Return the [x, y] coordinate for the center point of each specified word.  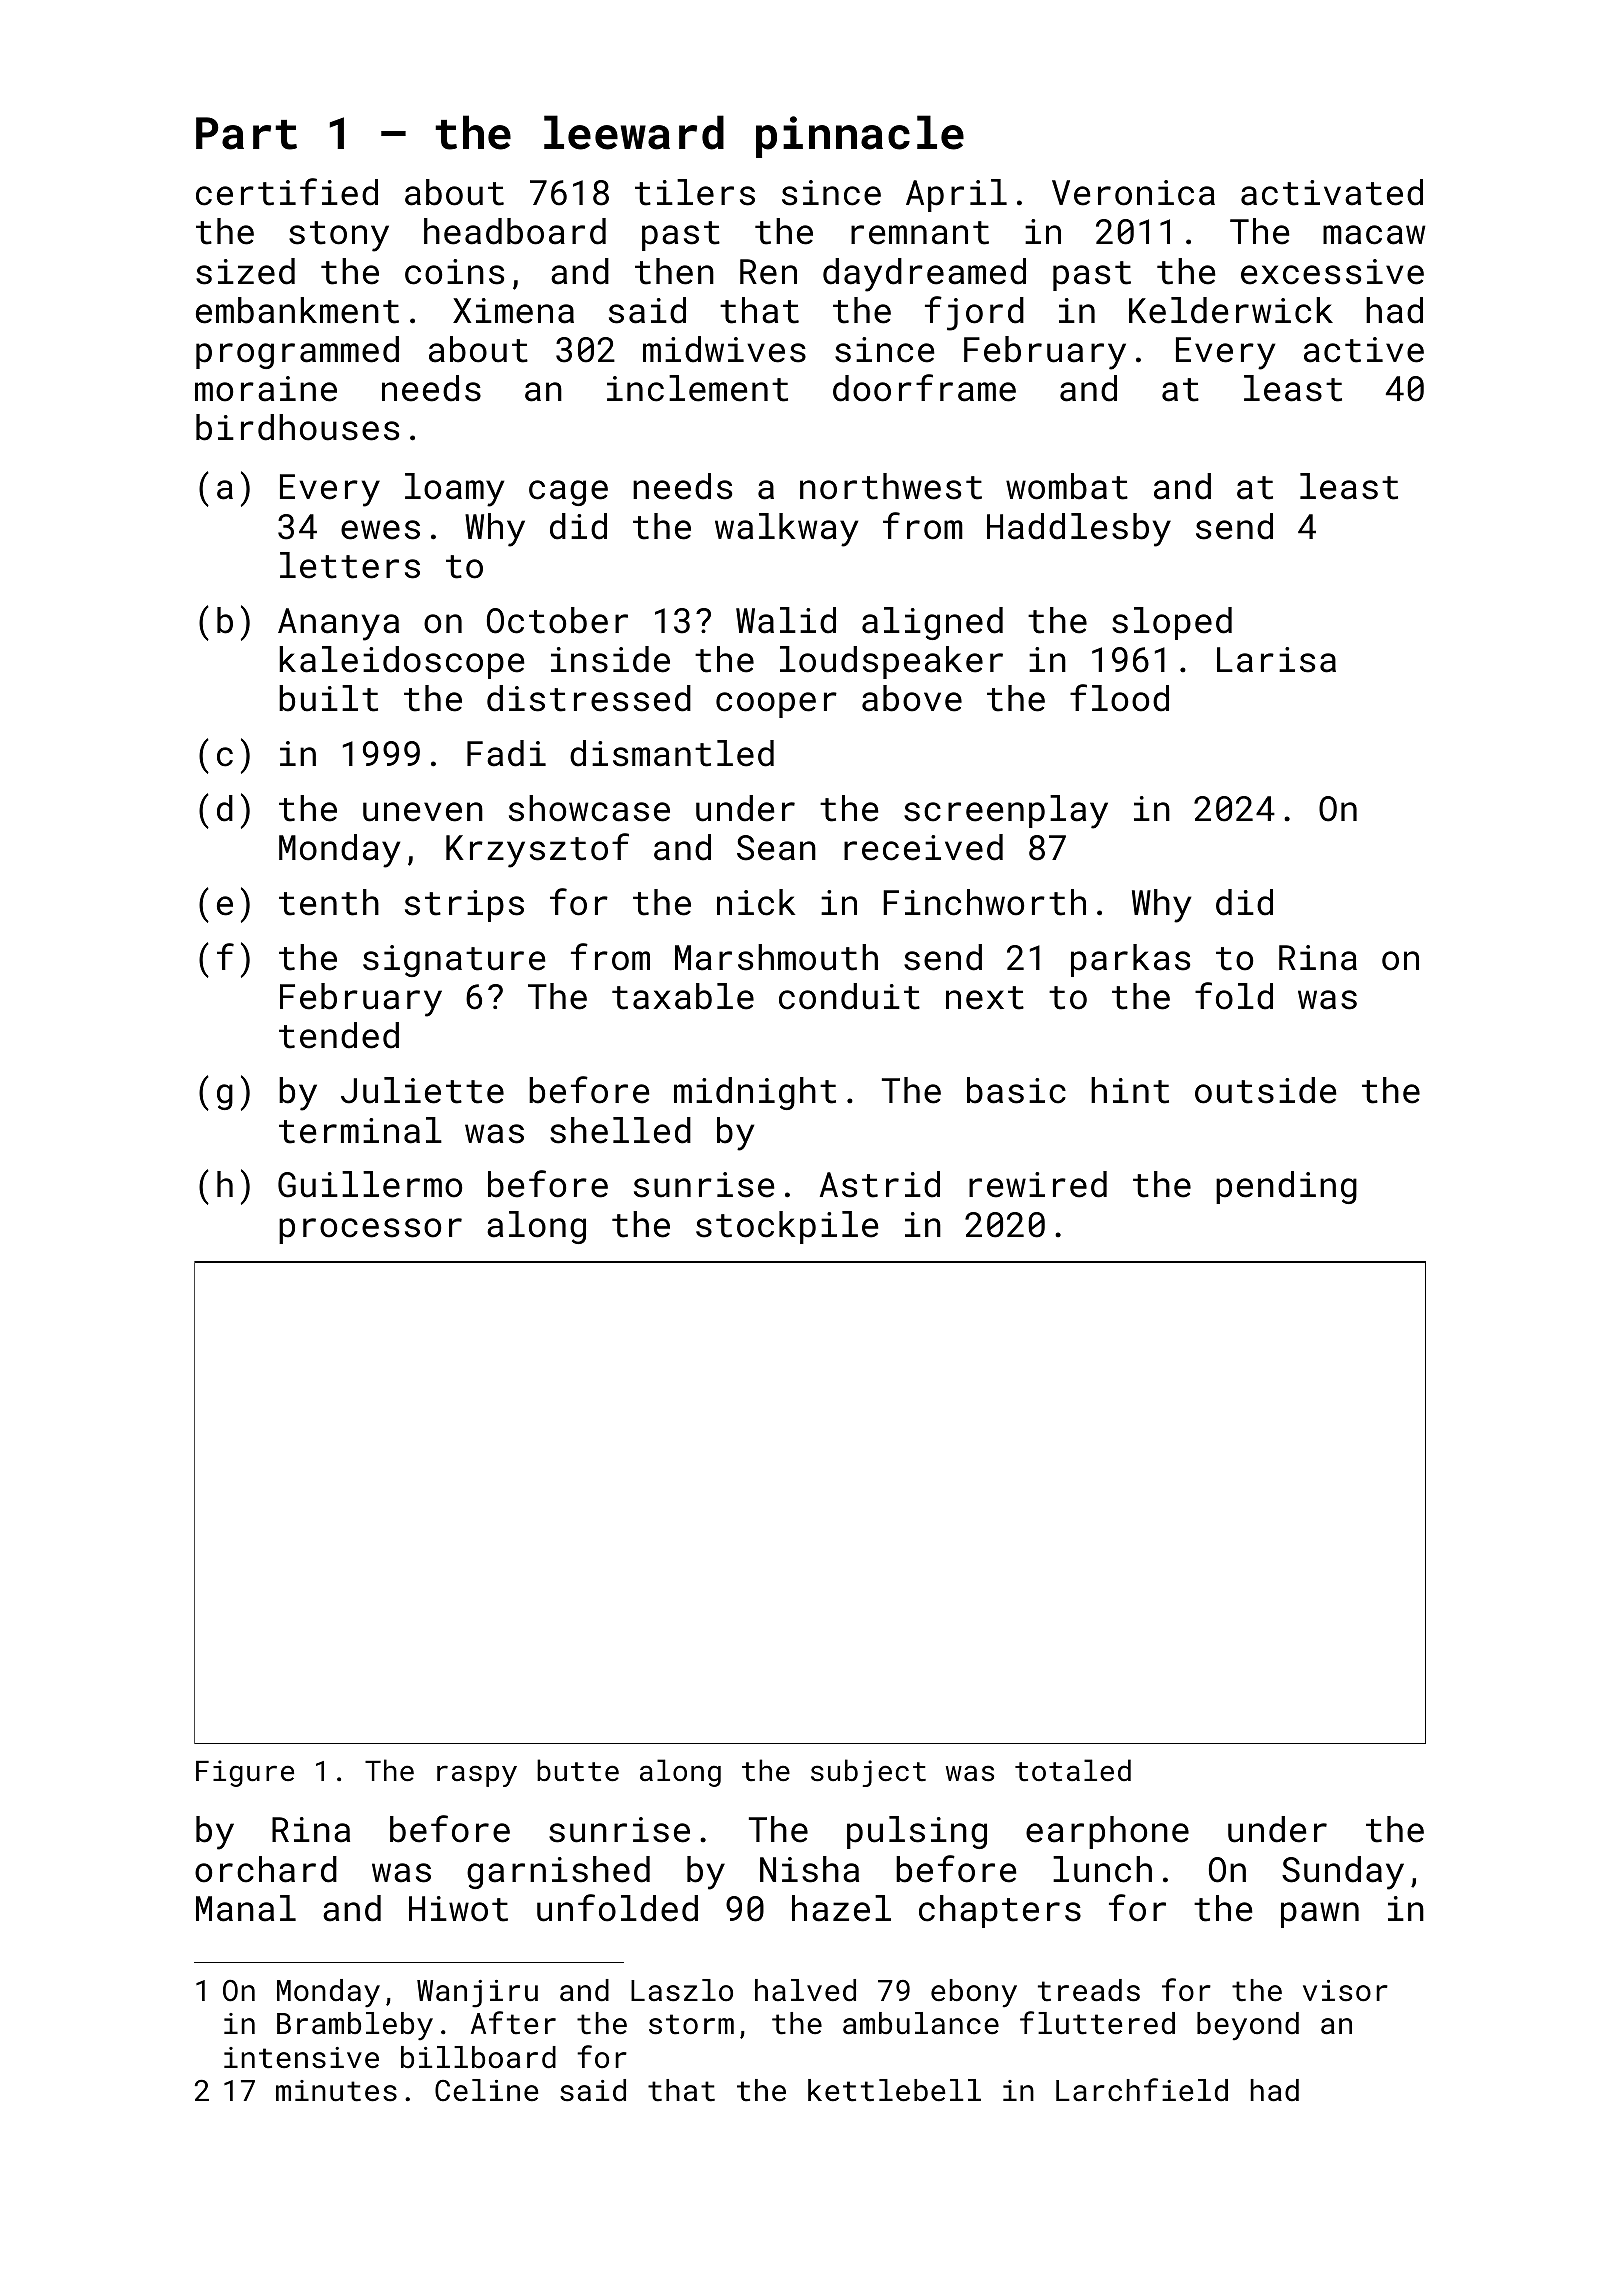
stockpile [787, 1227]
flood [1119, 698]
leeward [634, 132]
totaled [1073, 1770]
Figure [245, 1773]
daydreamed [924, 275]
